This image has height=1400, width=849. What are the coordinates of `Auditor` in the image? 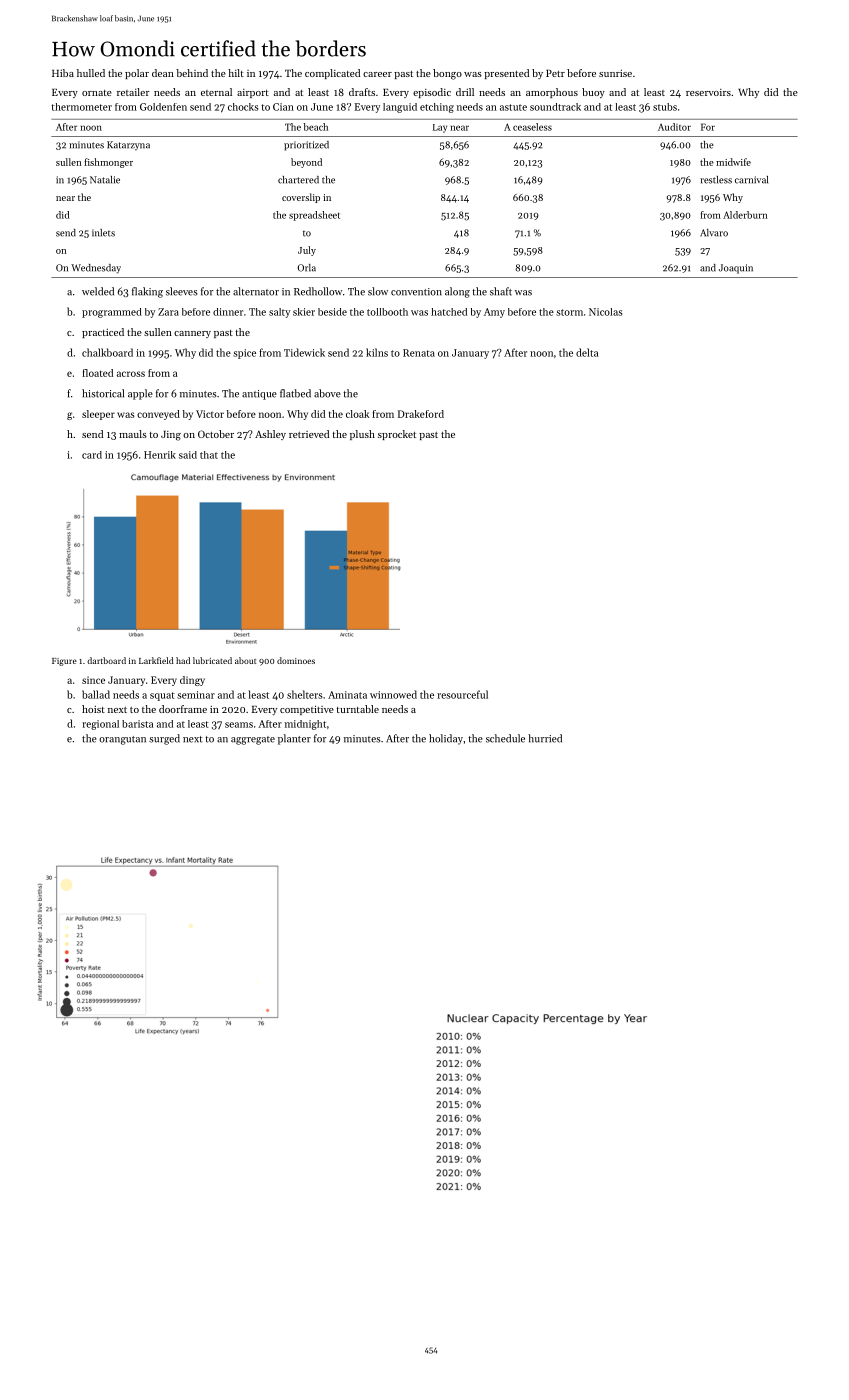 It's located at (674, 127).
